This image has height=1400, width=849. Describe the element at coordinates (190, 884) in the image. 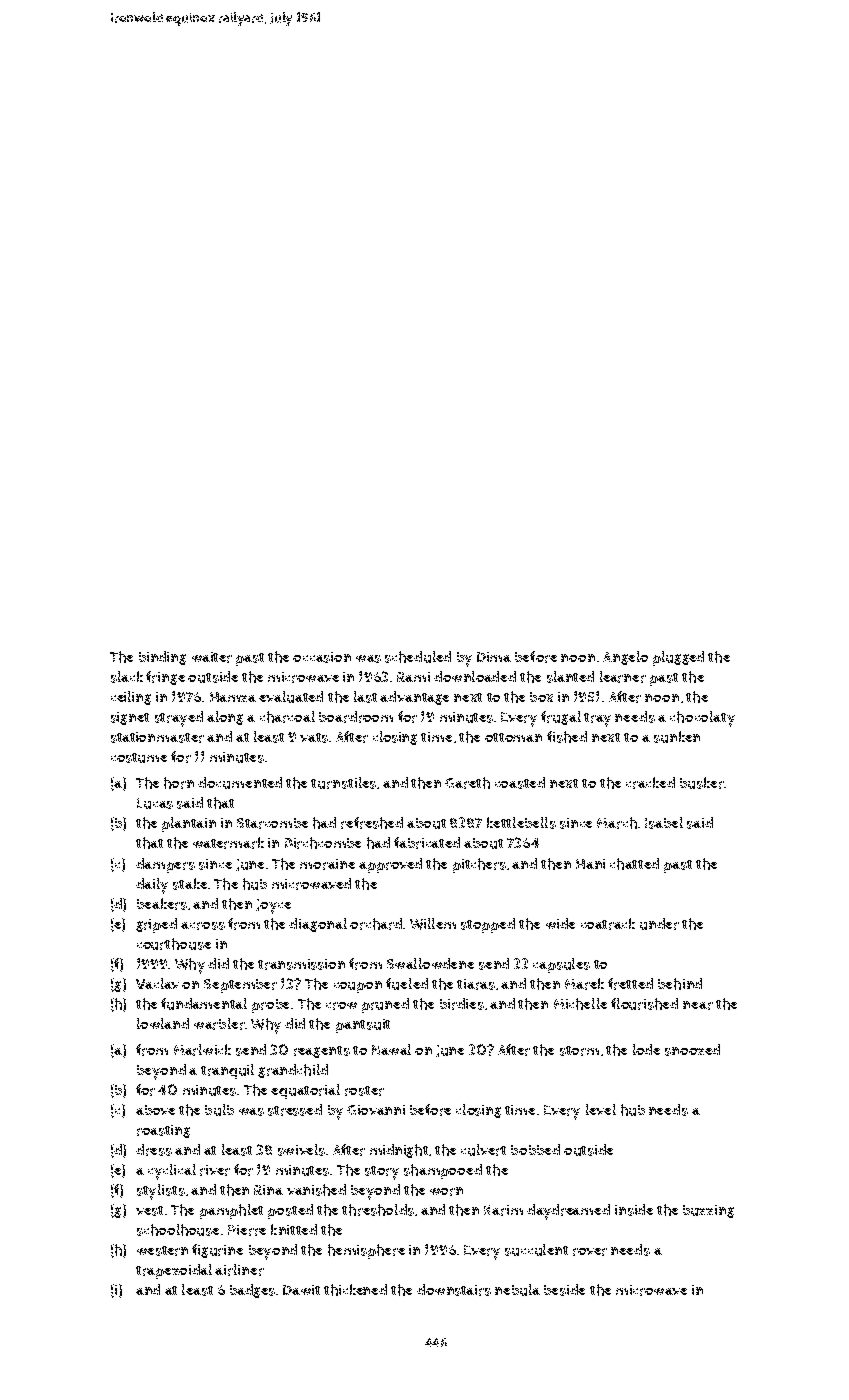

I see `stake` at that location.
